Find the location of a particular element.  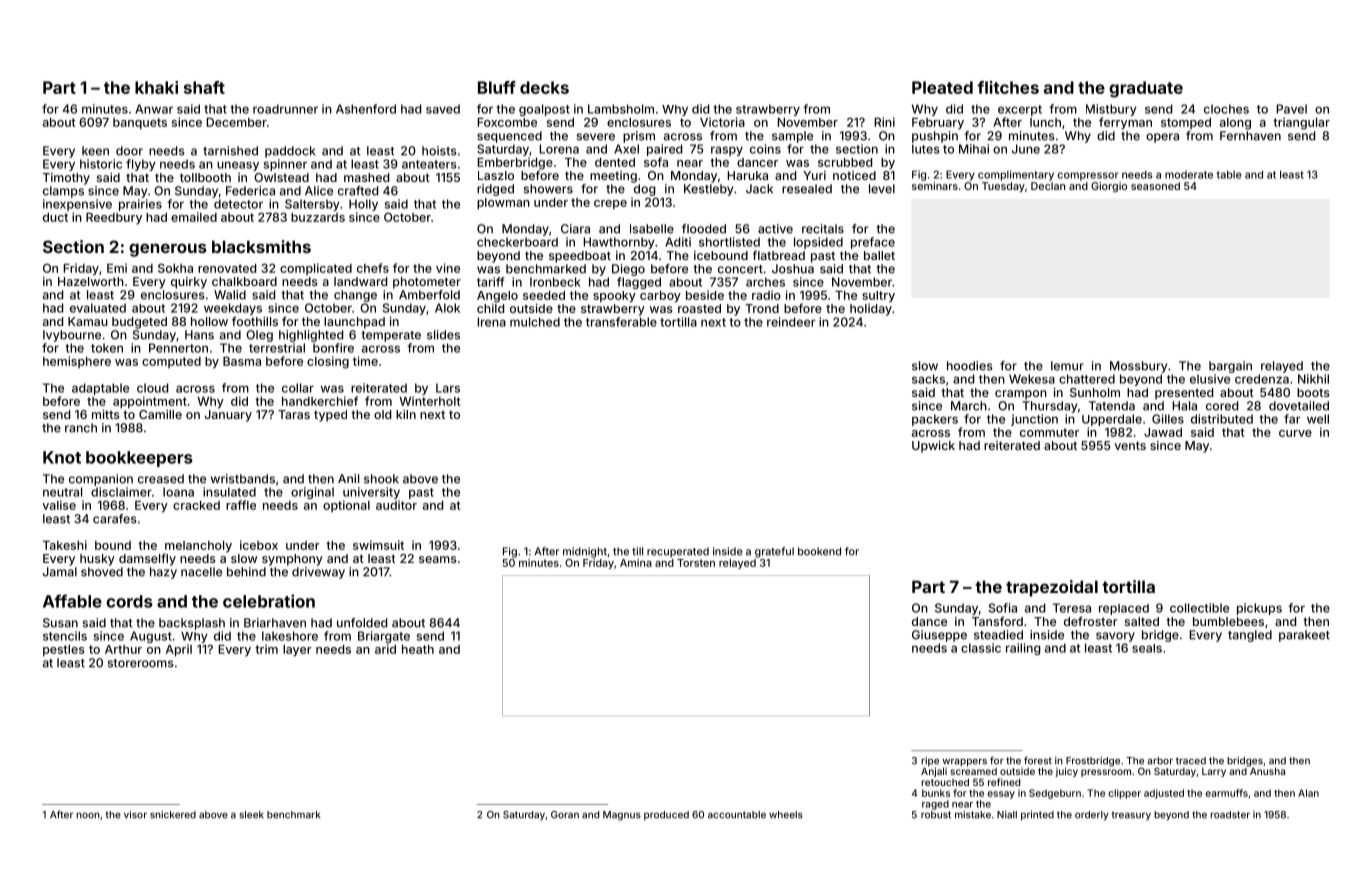

heath is located at coordinates (418, 649).
